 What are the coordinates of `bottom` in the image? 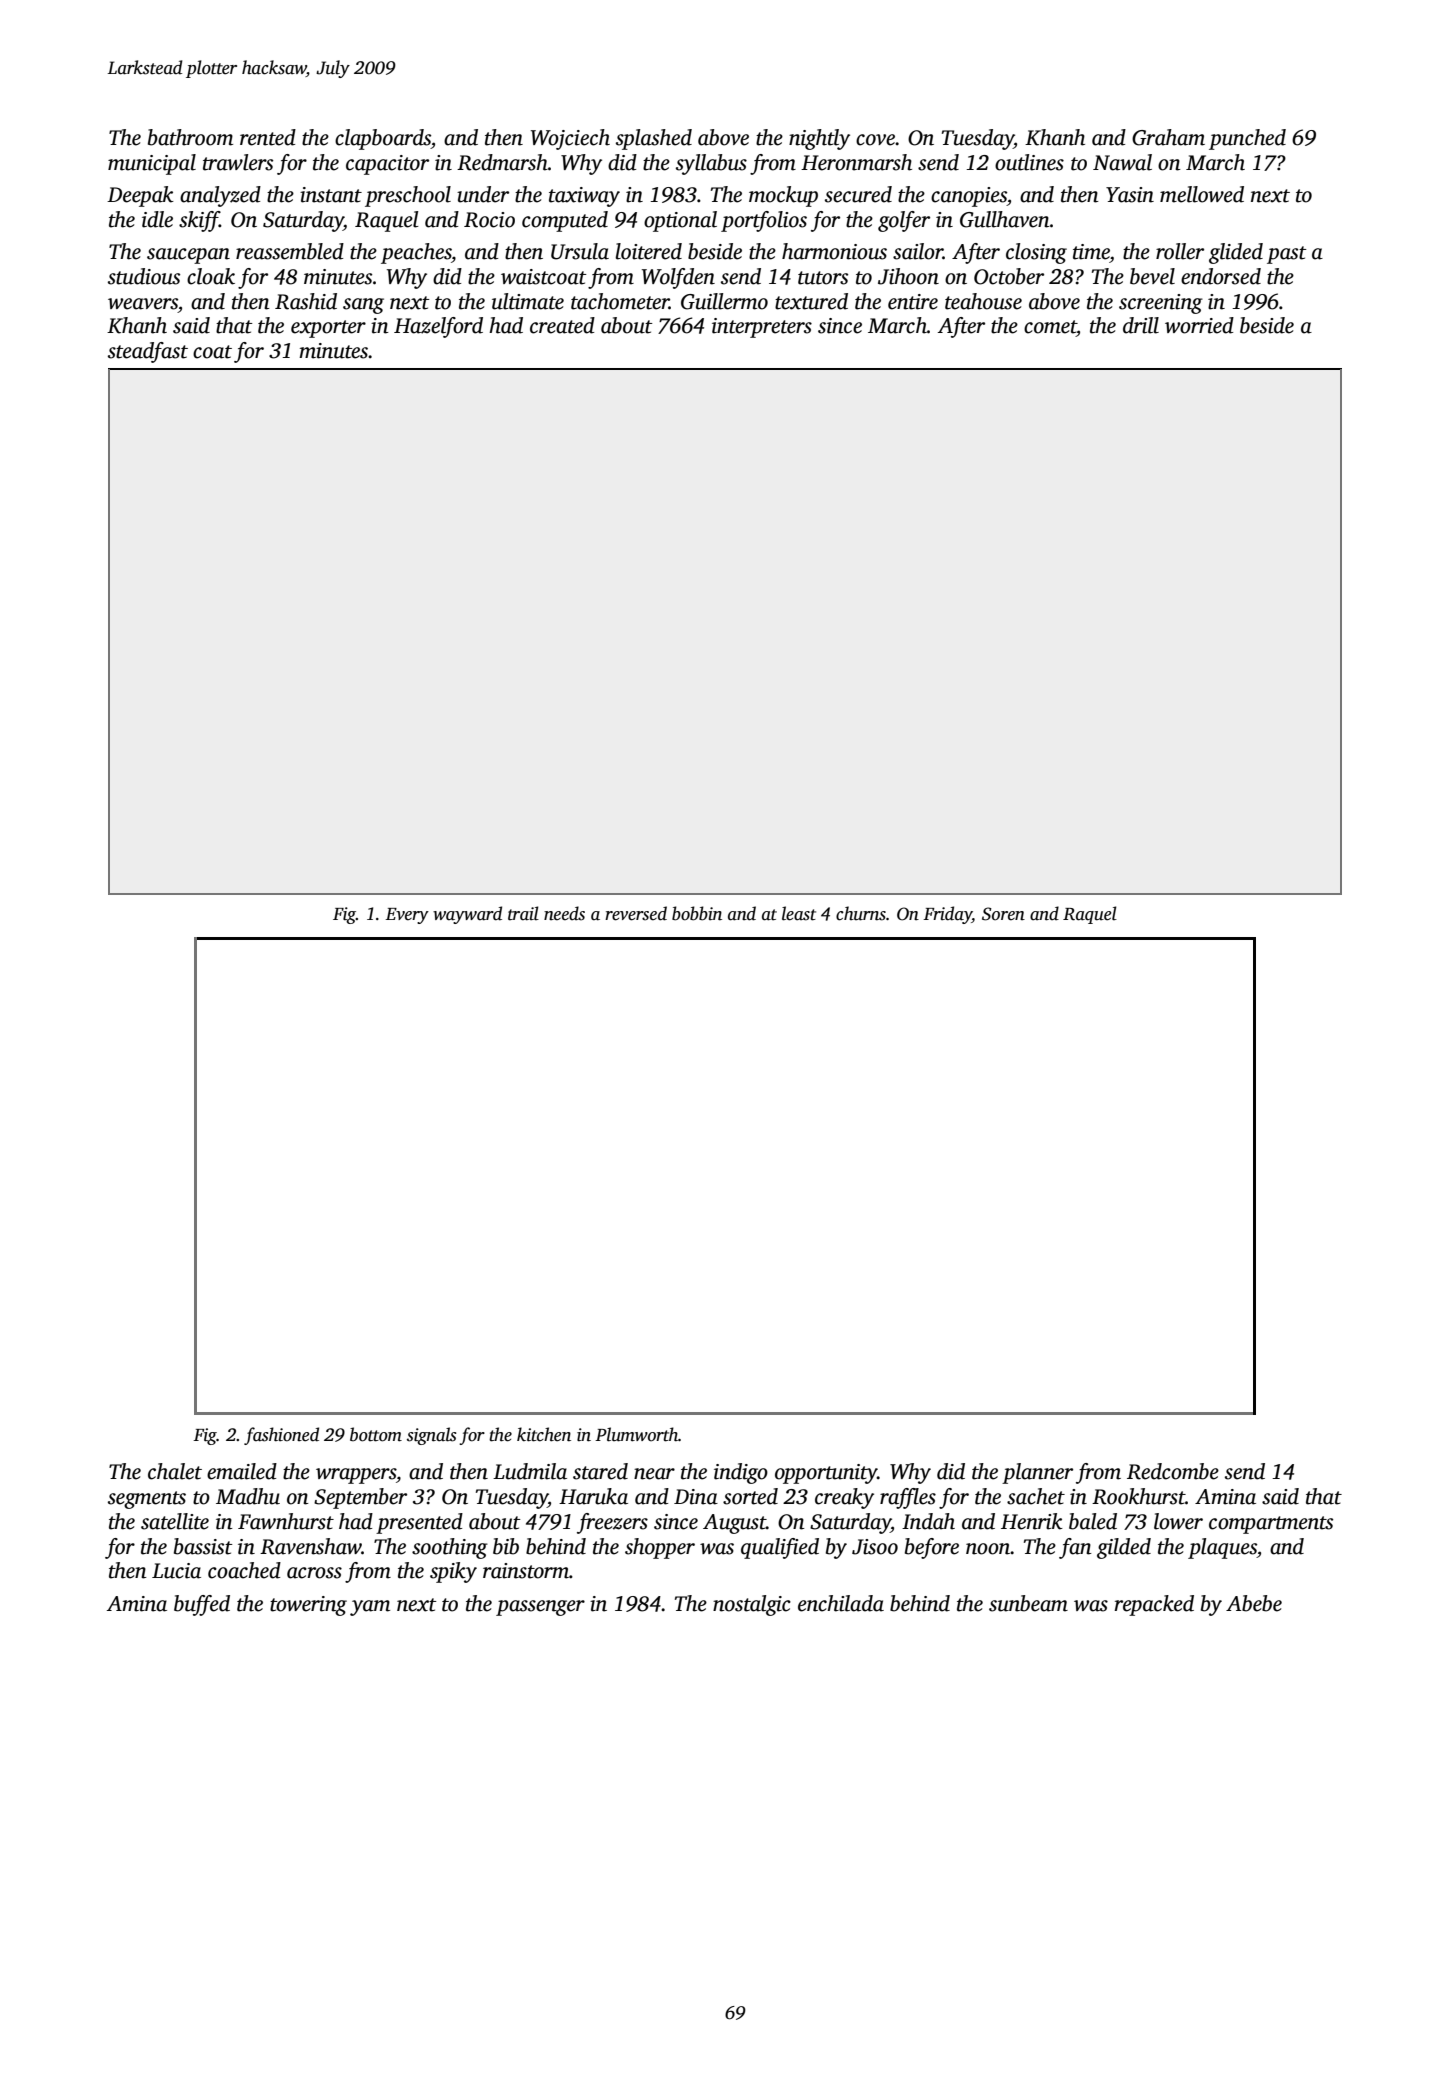 It's located at (376, 1434).
